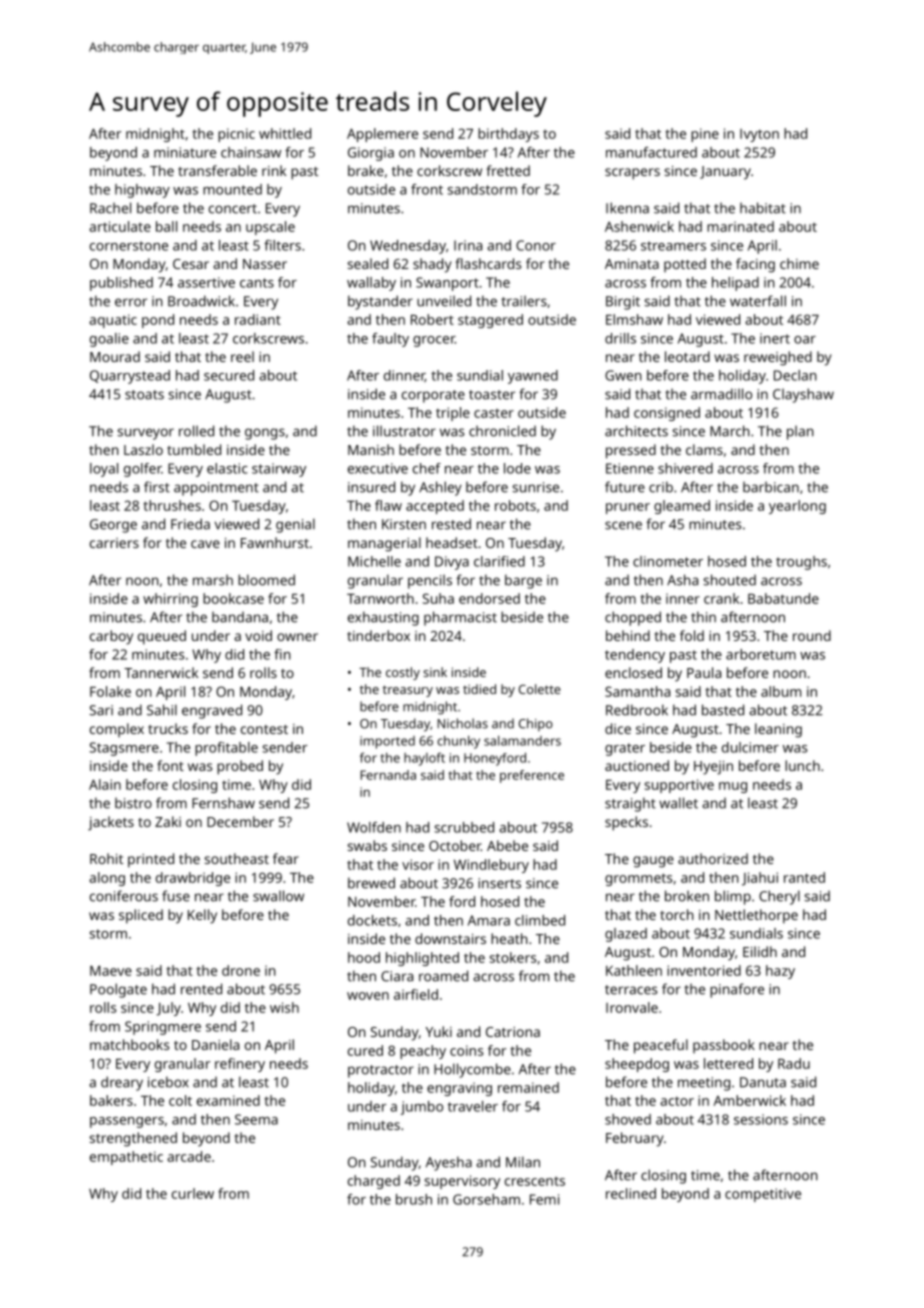 The height and width of the screenshot is (1308, 924). I want to click on yearlong, so click(797, 507).
